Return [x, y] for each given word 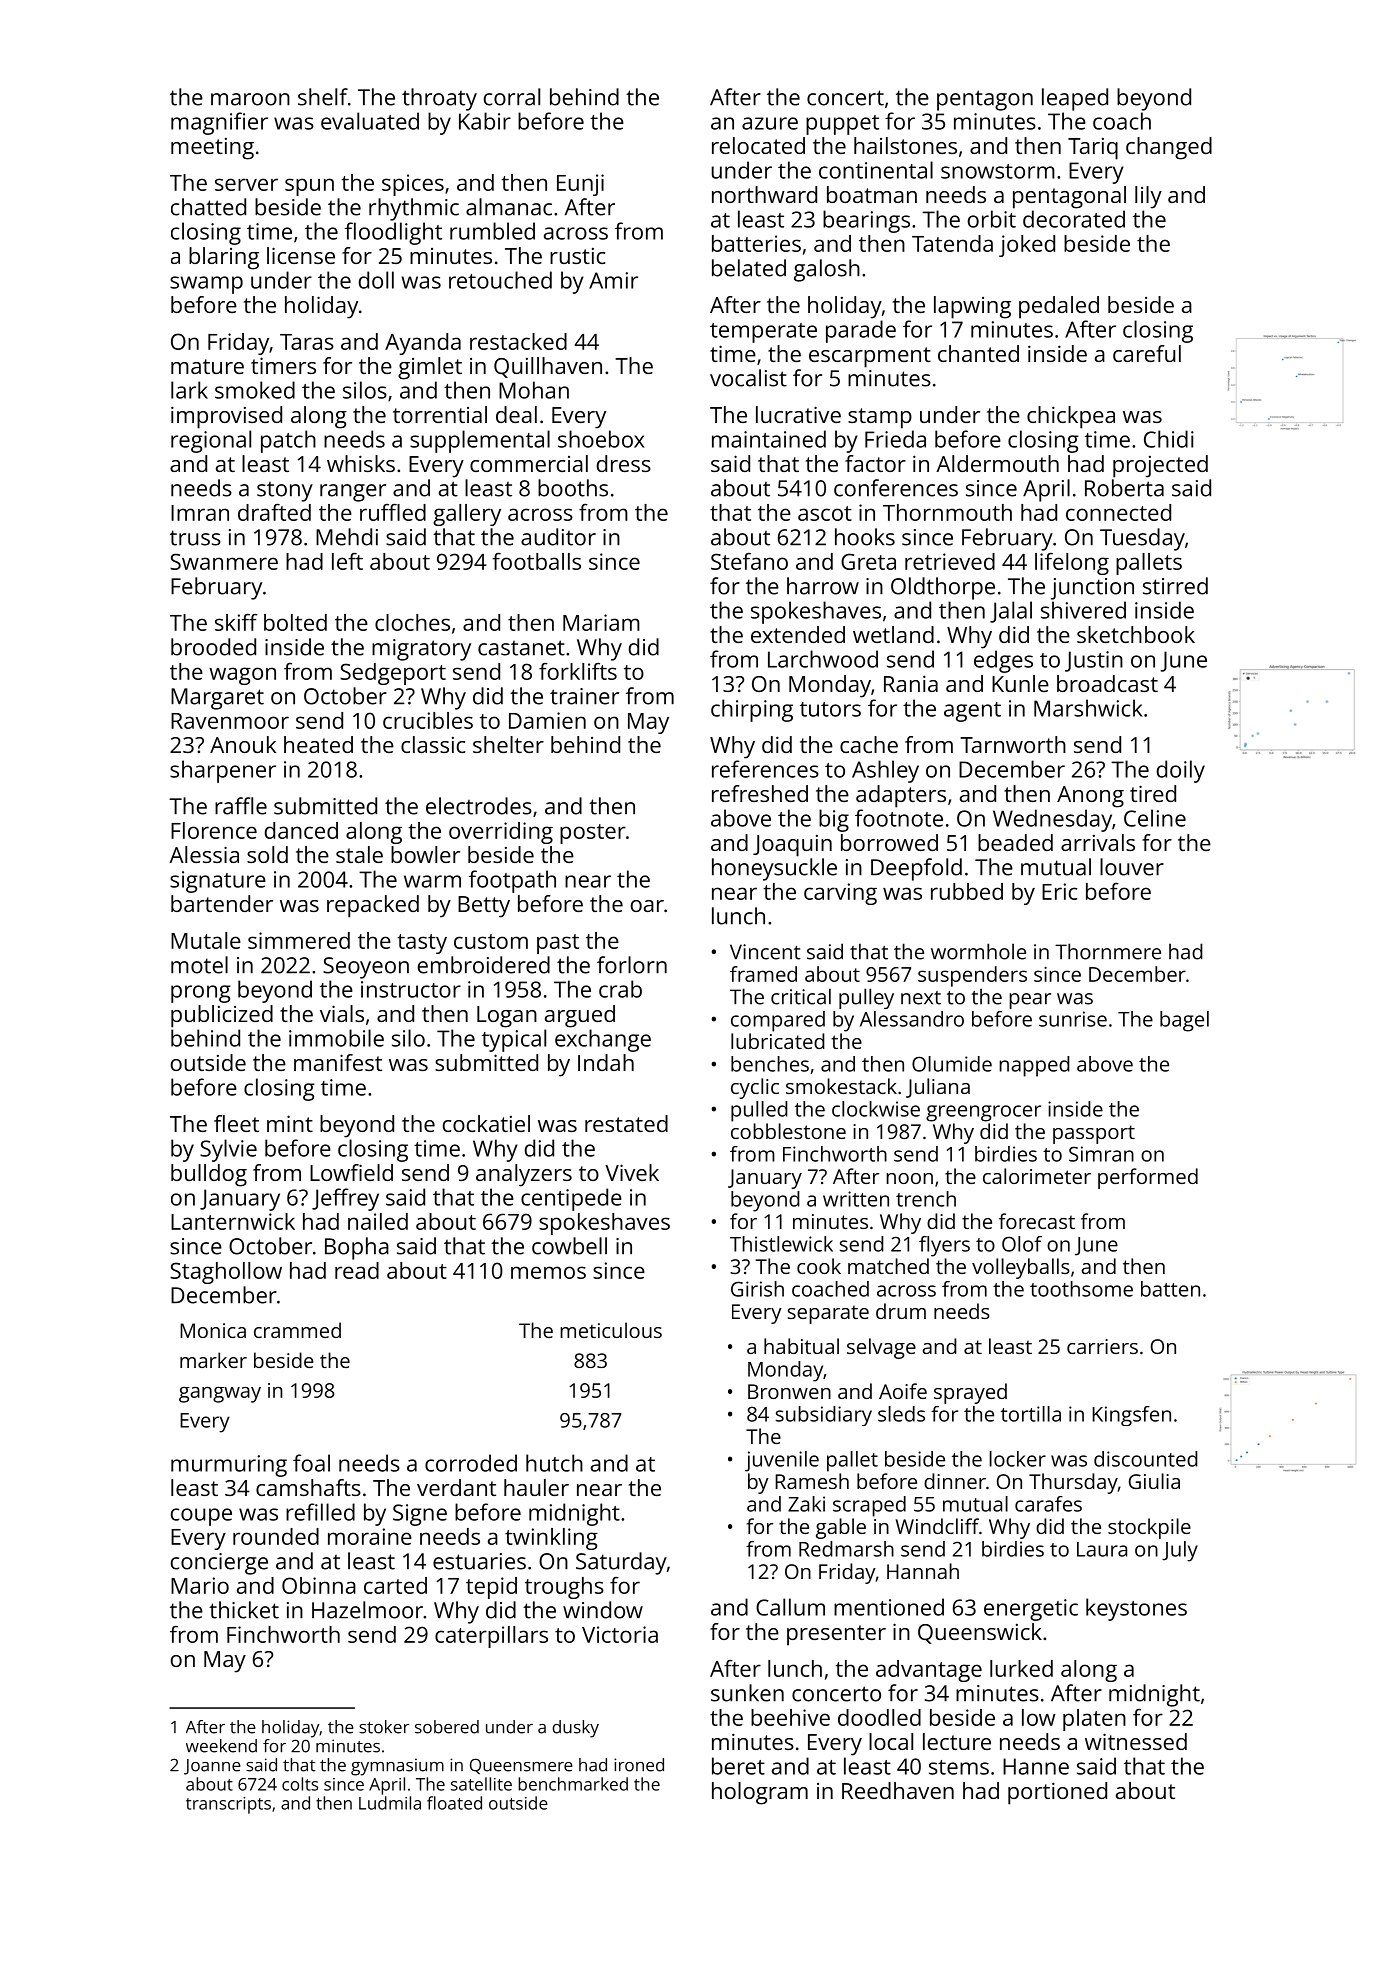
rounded [276, 1536]
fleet [236, 1123]
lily [1148, 197]
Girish [757, 1289]
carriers [1102, 1346]
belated [749, 268]
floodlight [393, 233]
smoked [255, 390]
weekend [221, 1746]
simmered [299, 940]
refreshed [760, 793]
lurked [1021, 1668]
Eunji [580, 185]
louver [1132, 867]
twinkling [551, 1539]
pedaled [1059, 307]
